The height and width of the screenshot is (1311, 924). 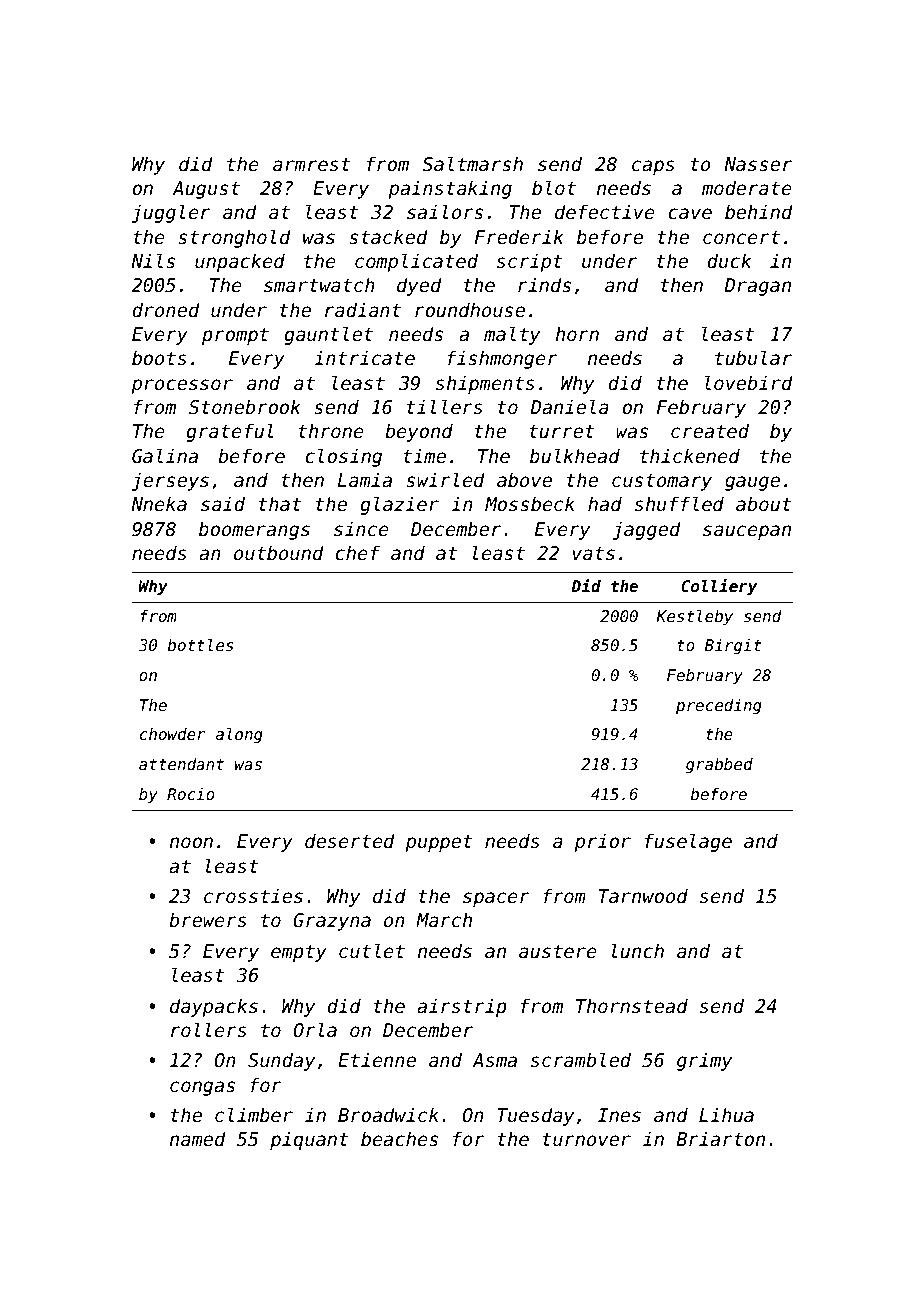 I want to click on above, so click(x=524, y=480).
